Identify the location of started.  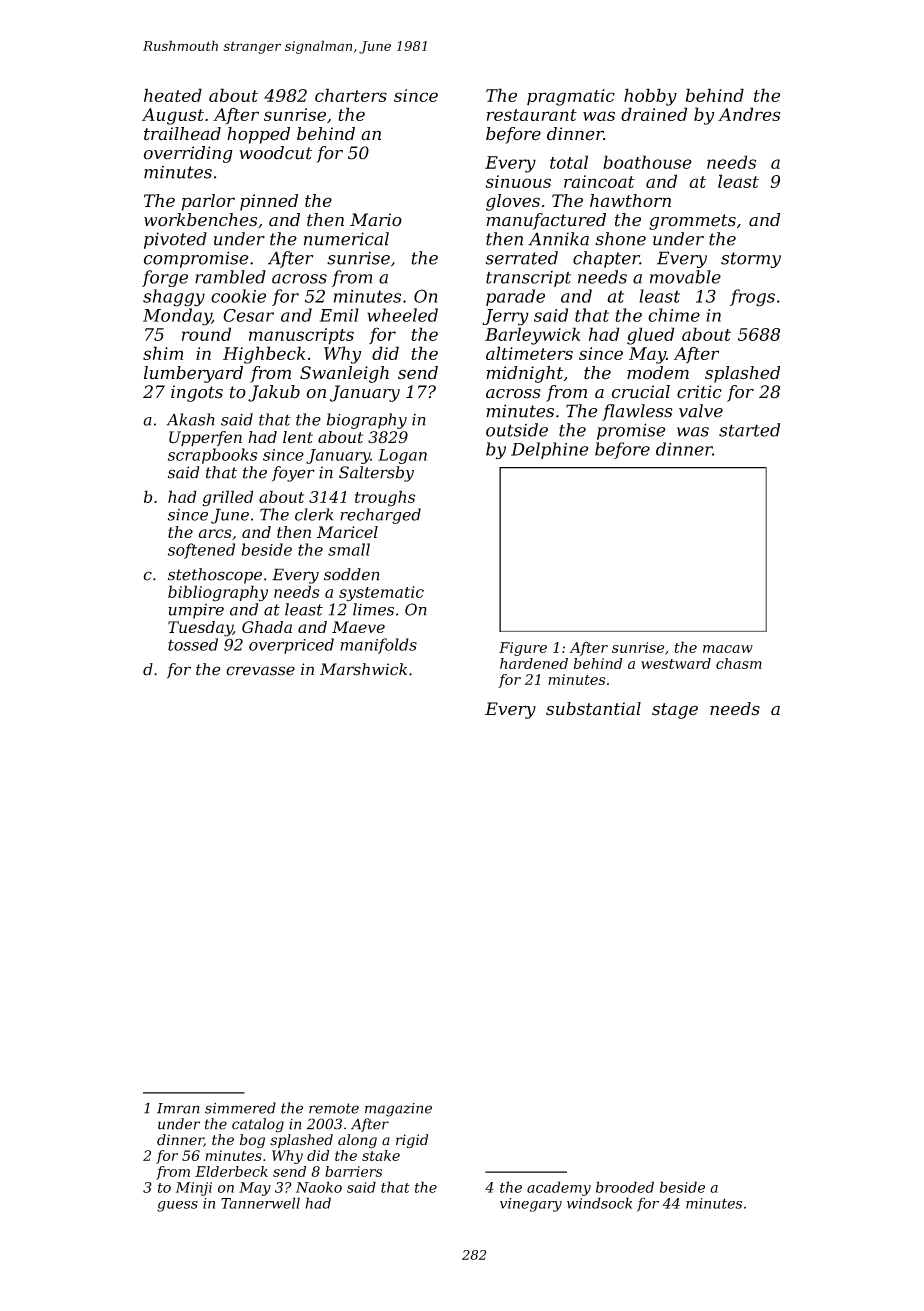
(749, 430).
